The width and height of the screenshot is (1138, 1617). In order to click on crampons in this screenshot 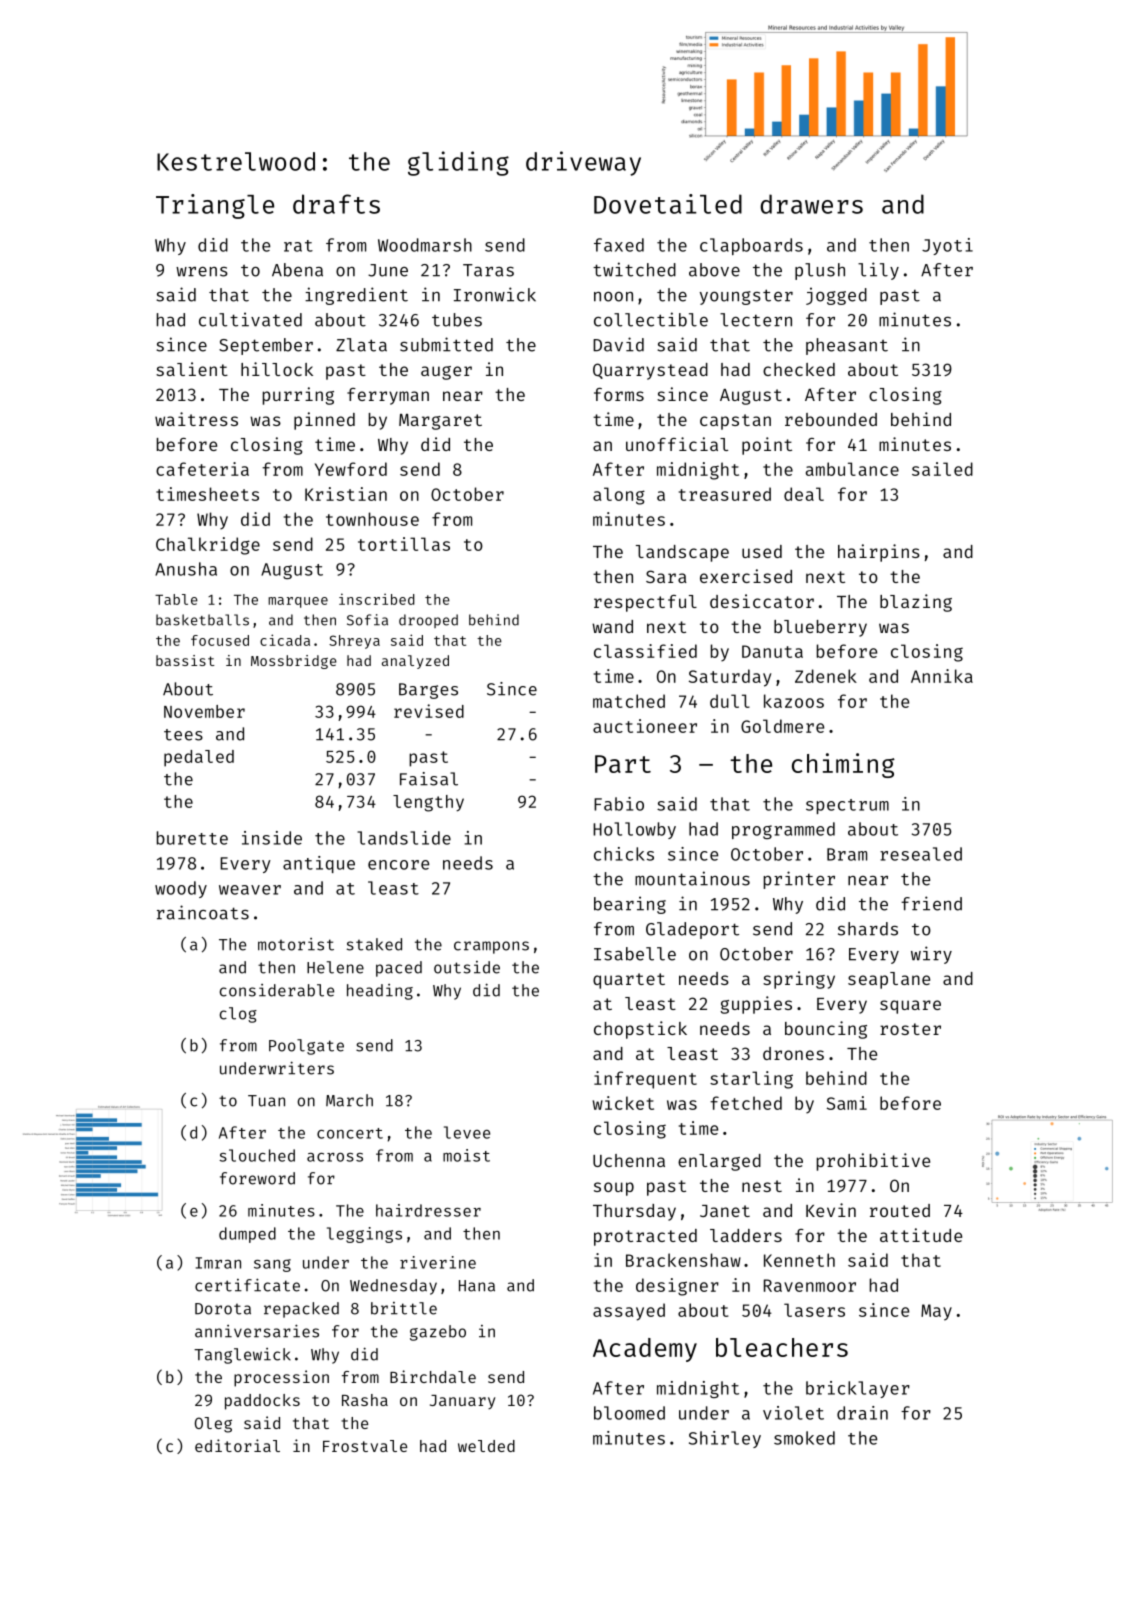, I will do `click(491, 947)`.
